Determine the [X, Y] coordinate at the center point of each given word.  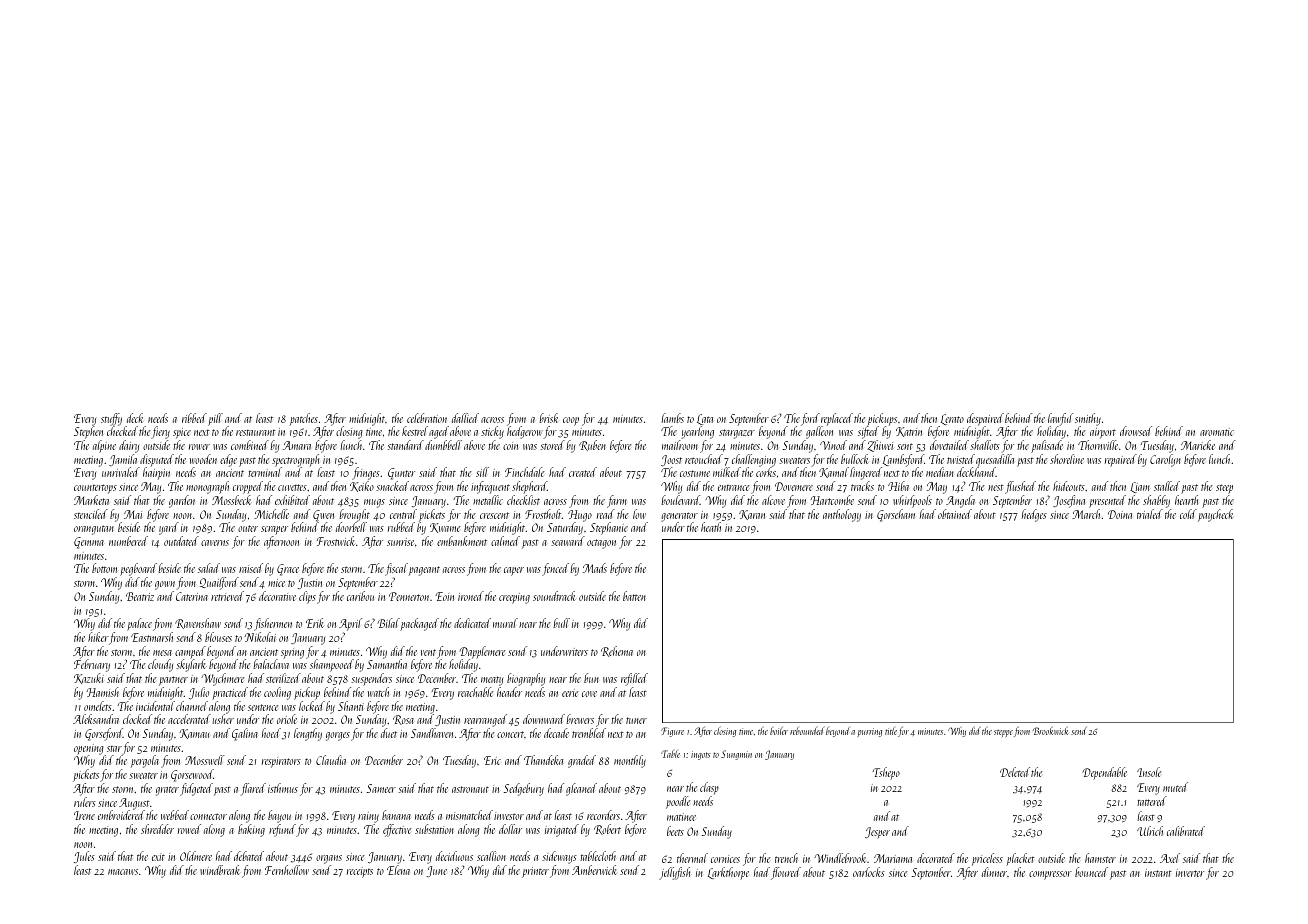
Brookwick [1050, 730]
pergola [145, 761]
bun [591, 678]
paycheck [1215, 515]
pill [215, 419]
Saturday [565, 528]
